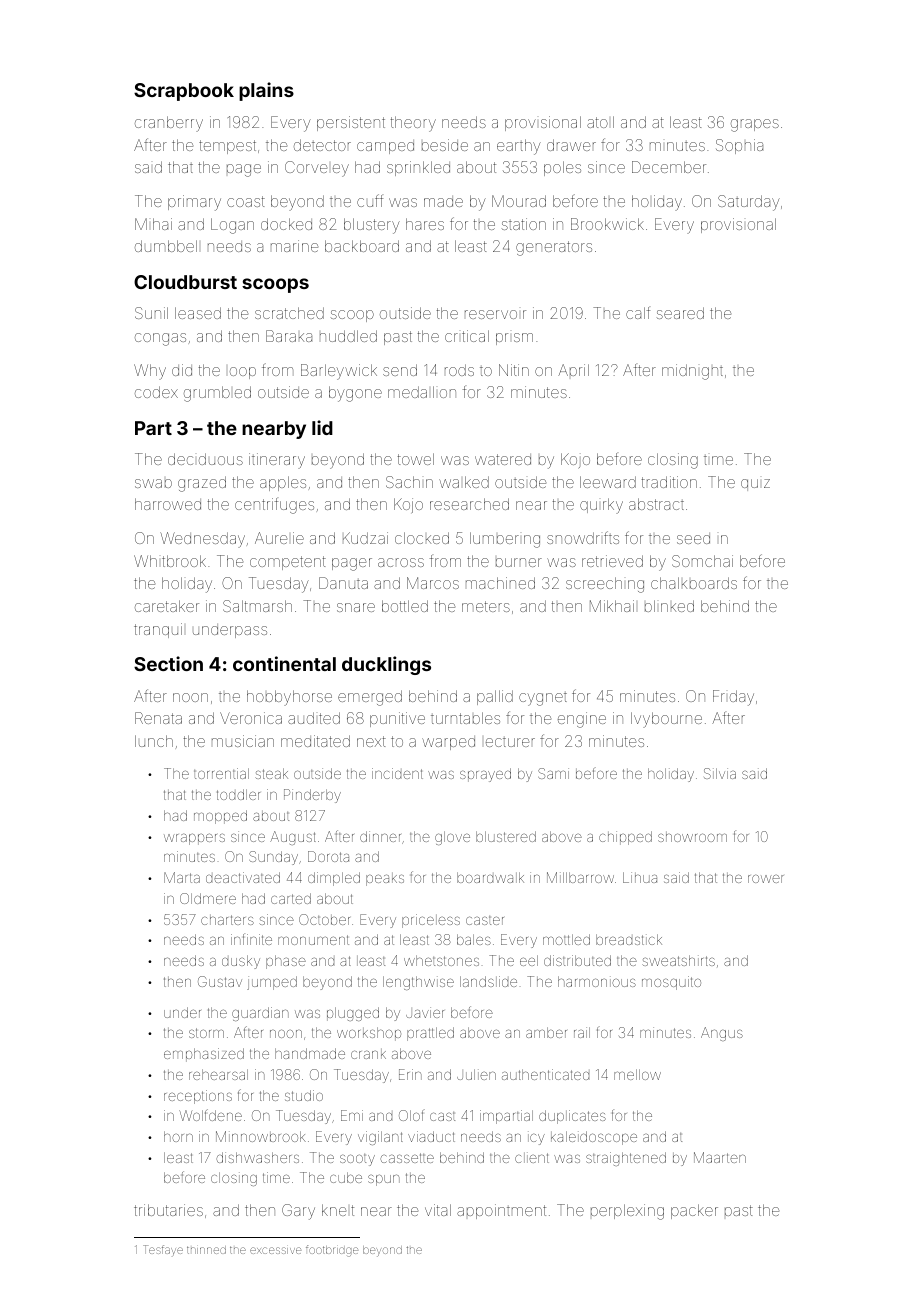 The width and height of the screenshot is (924, 1314). I want to click on Minnowbrook, so click(261, 1136).
